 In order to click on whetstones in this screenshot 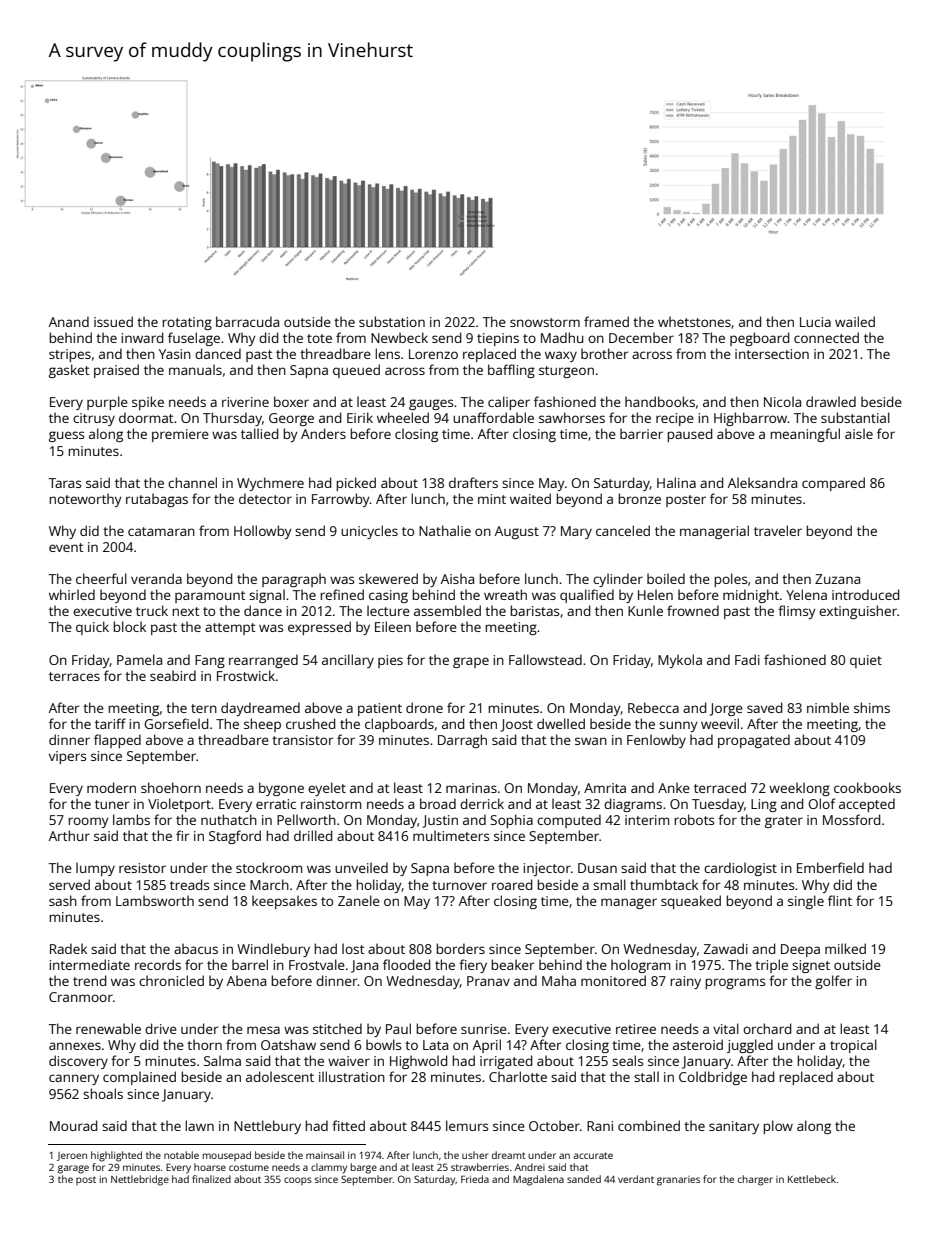, I will do `click(694, 321)`.
